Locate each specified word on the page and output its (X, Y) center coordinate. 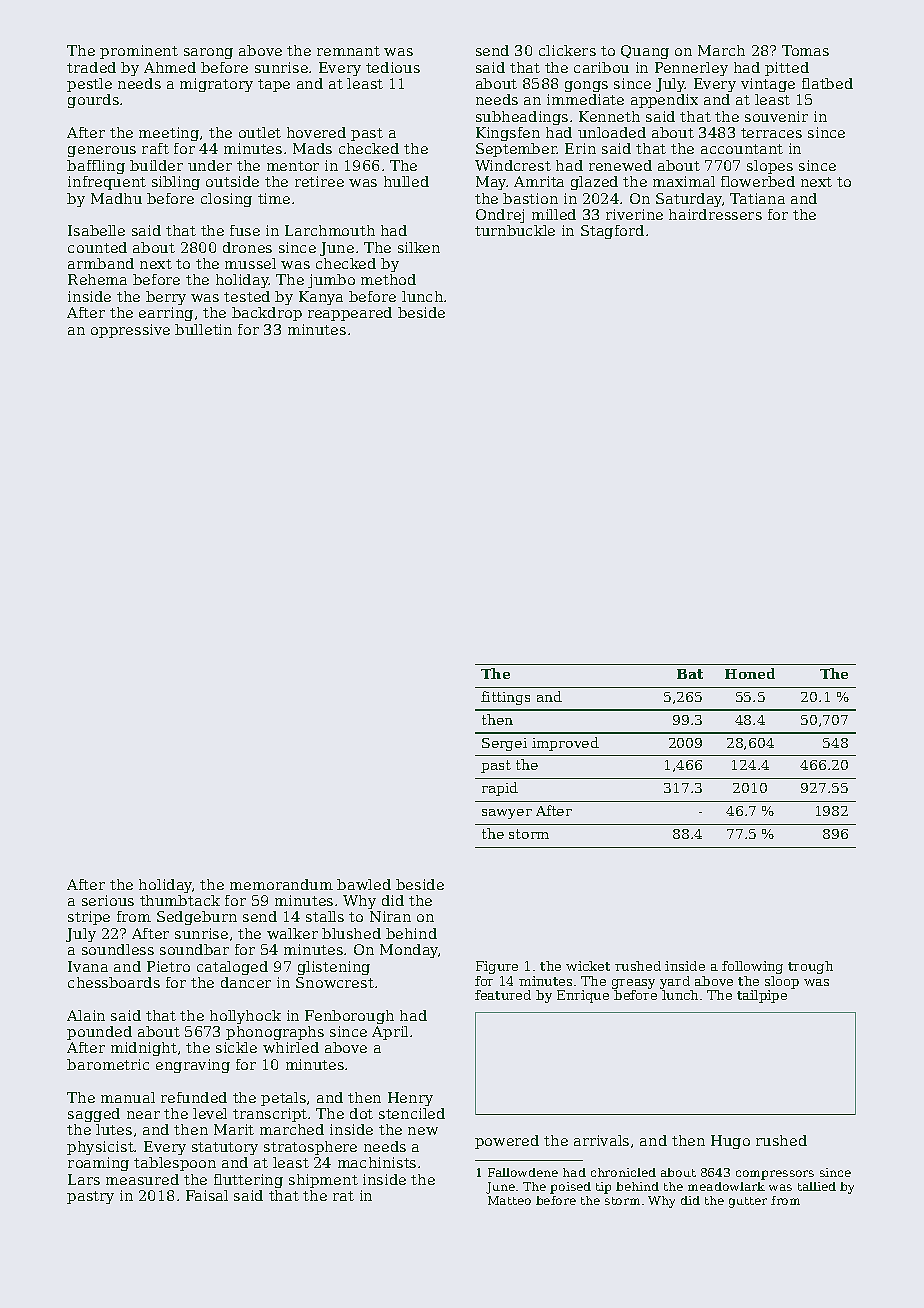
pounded (99, 1033)
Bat (690, 674)
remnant (348, 51)
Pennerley (691, 69)
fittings (505, 698)
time (274, 198)
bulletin (203, 329)
